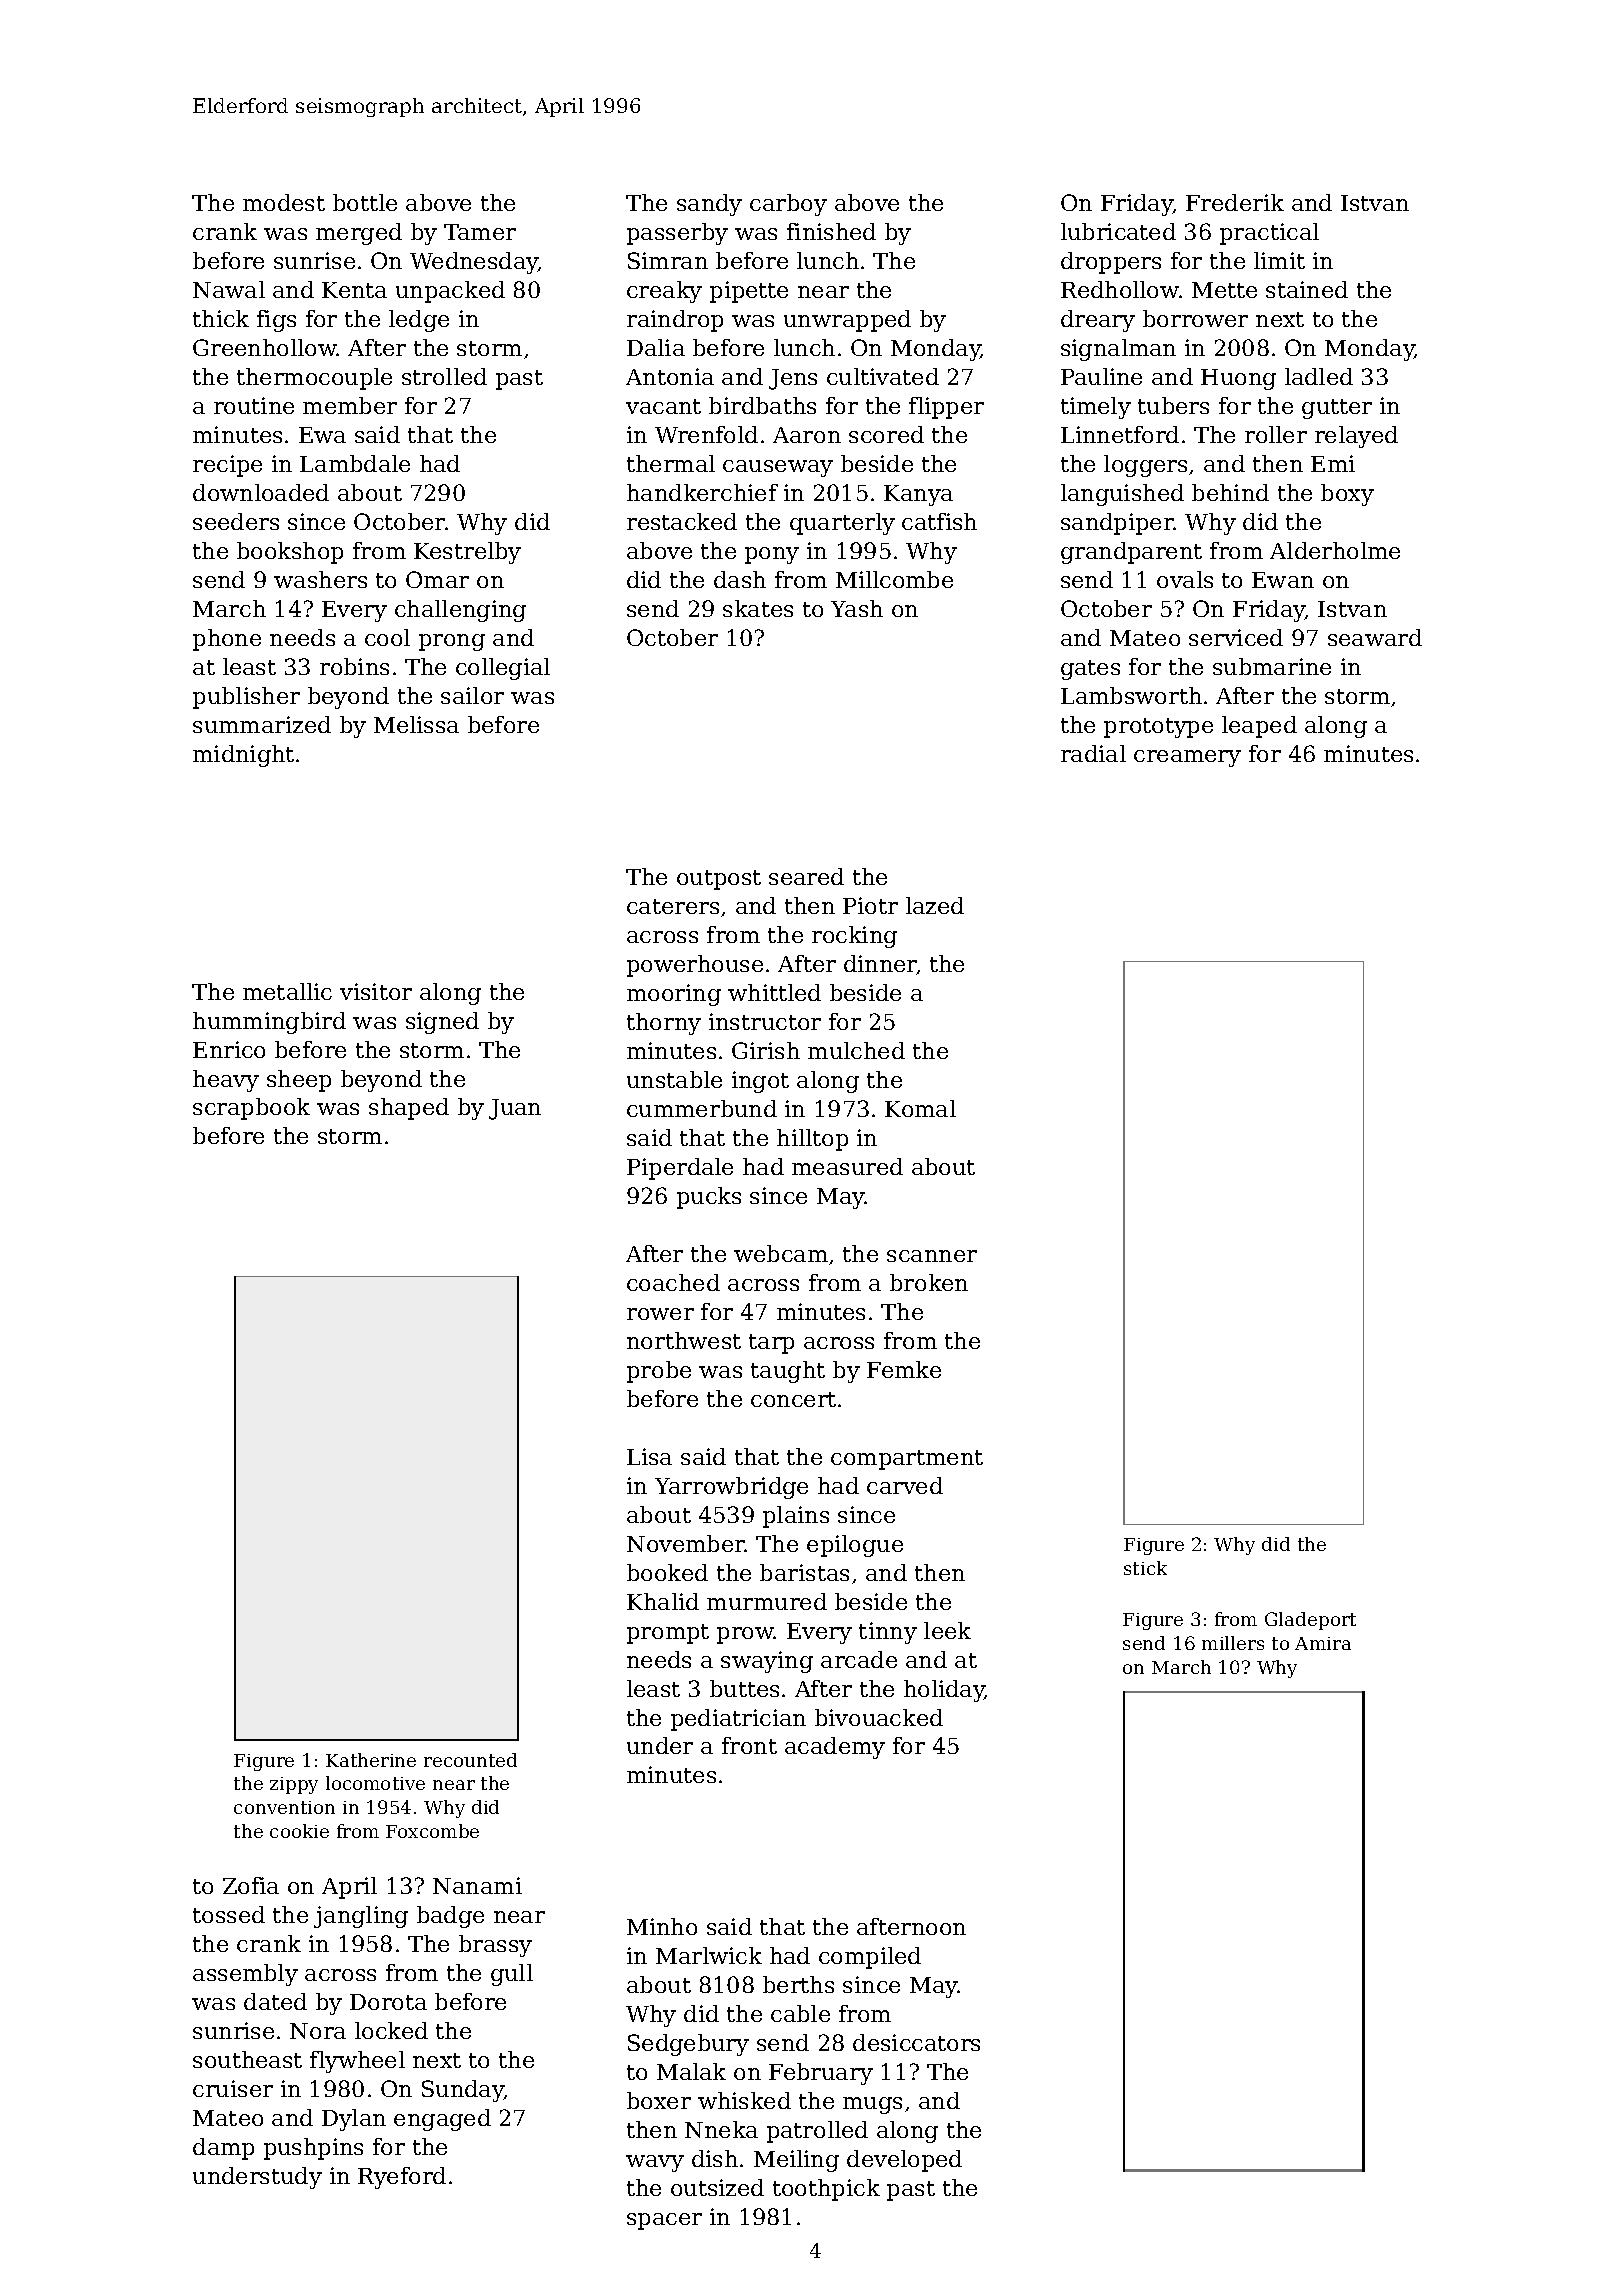 The height and width of the image is (2292, 1620). What do you see at coordinates (1235, 202) in the image?
I see `Frederik` at bounding box center [1235, 202].
